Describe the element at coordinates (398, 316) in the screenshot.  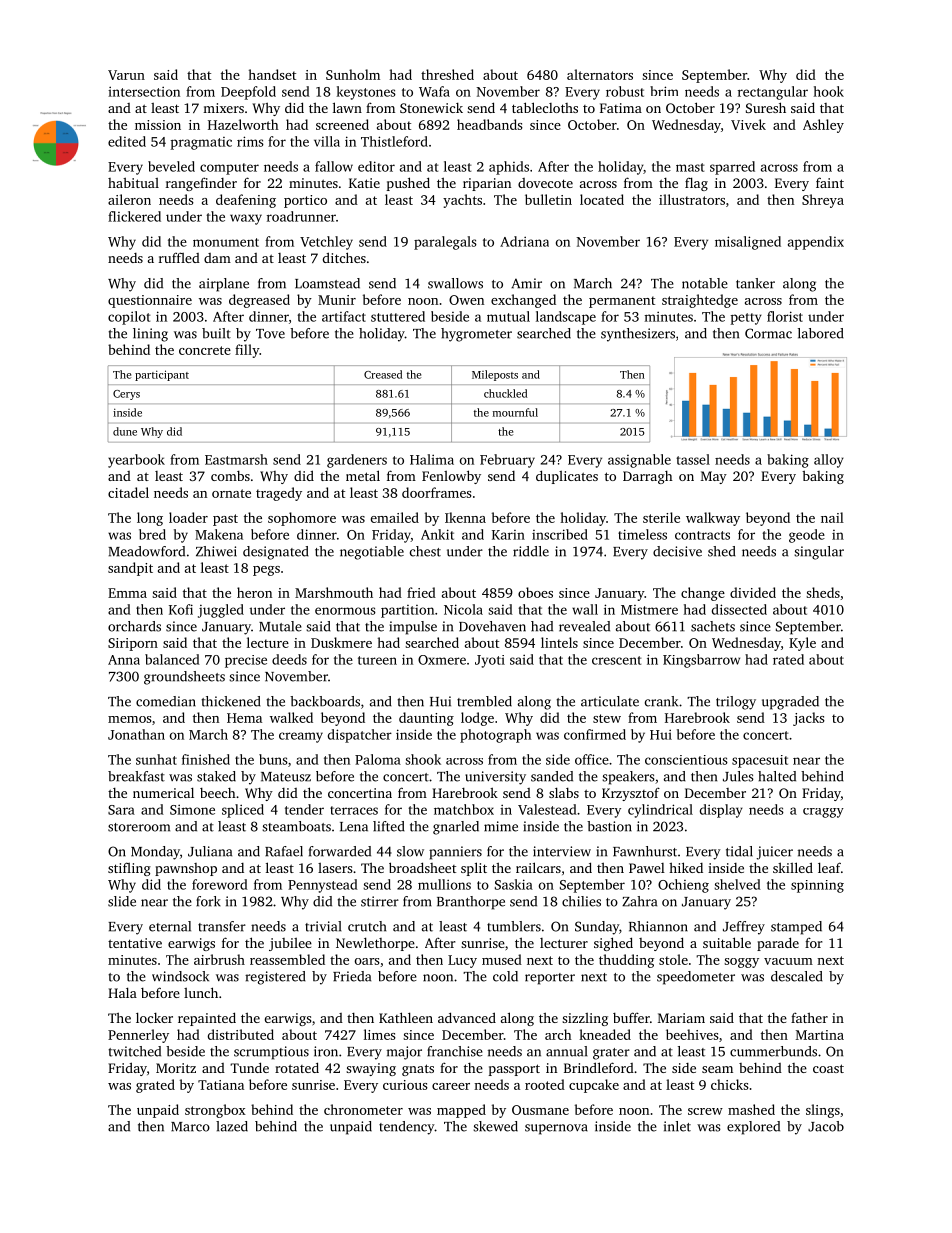
I see `stuttered` at that location.
